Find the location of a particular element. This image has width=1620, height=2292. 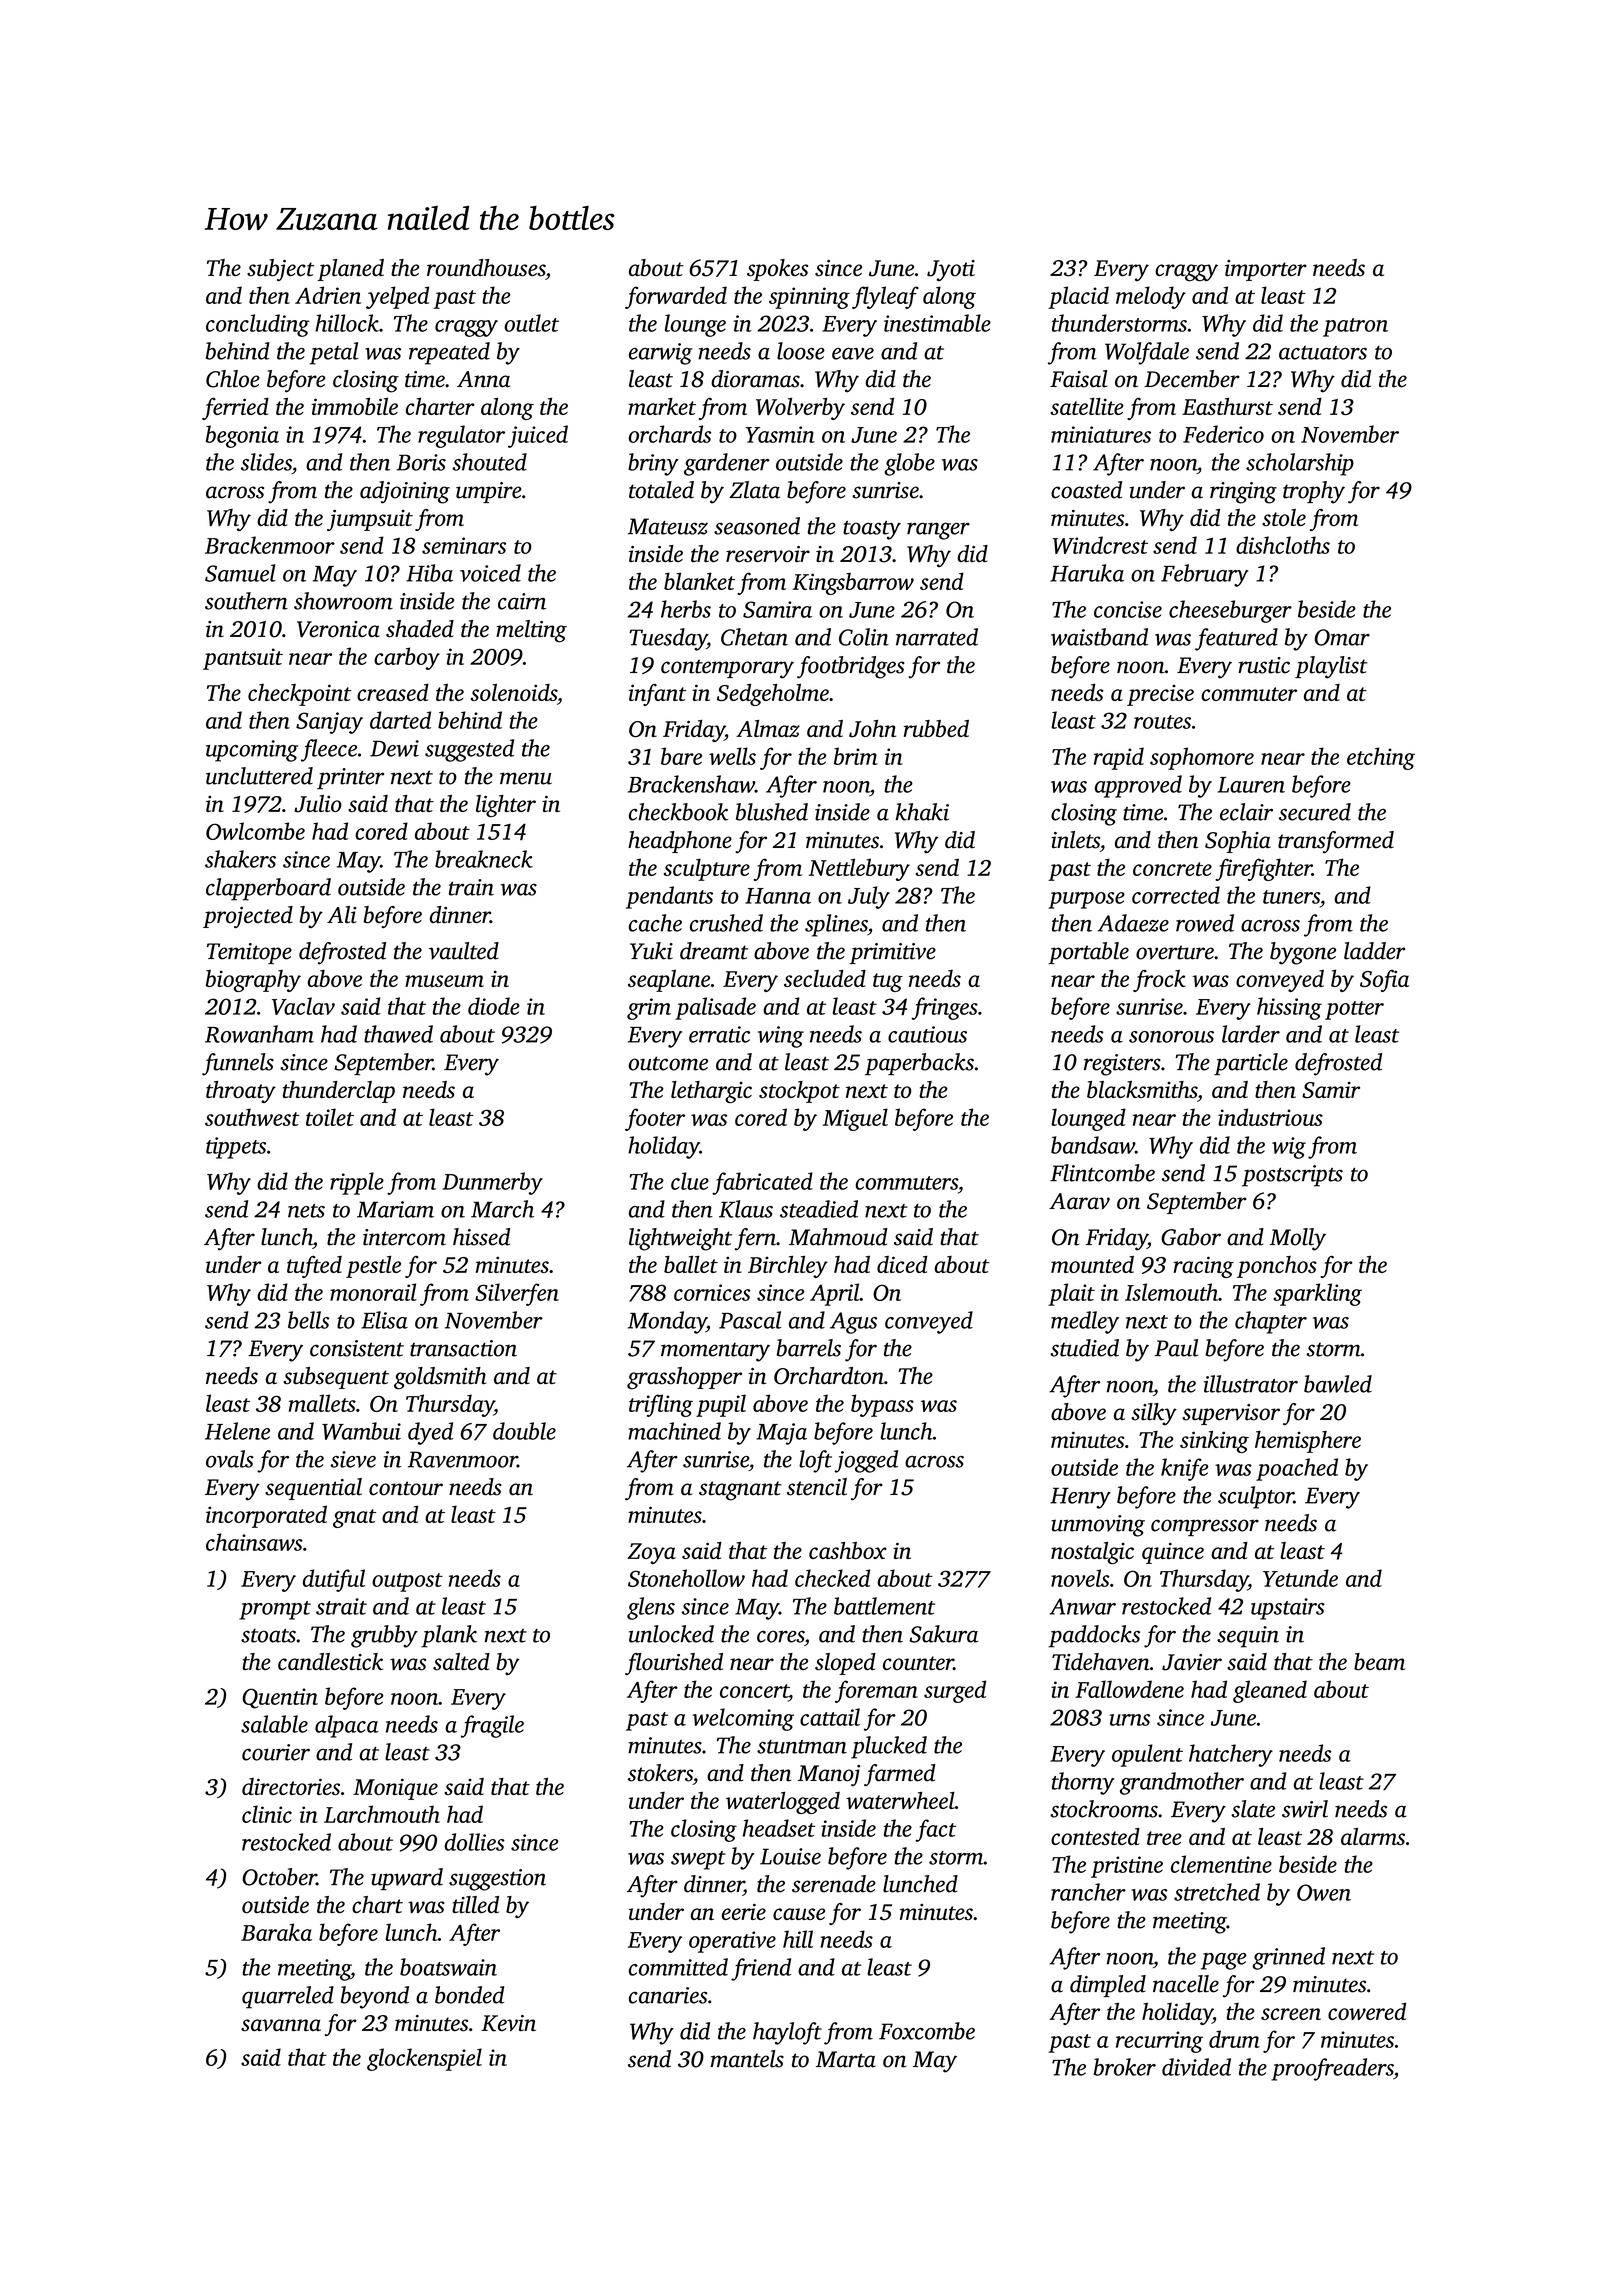

roundhouses is located at coordinates (486, 268).
